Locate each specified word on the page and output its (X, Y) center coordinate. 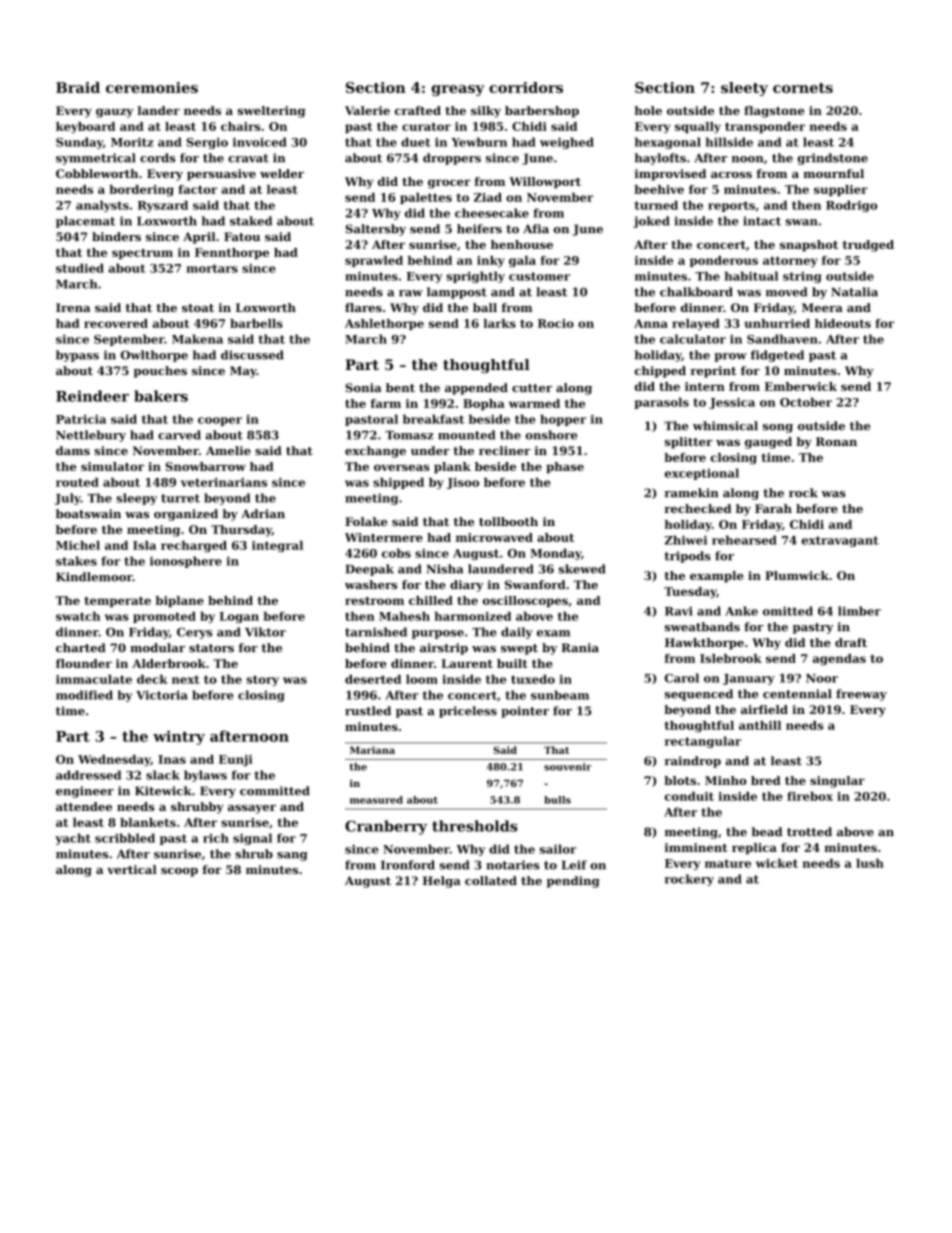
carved (179, 435)
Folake (366, 521)
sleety (744, 89)
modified (84, 695)
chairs (240, 126)
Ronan (836, 441)
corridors (526, 87)
